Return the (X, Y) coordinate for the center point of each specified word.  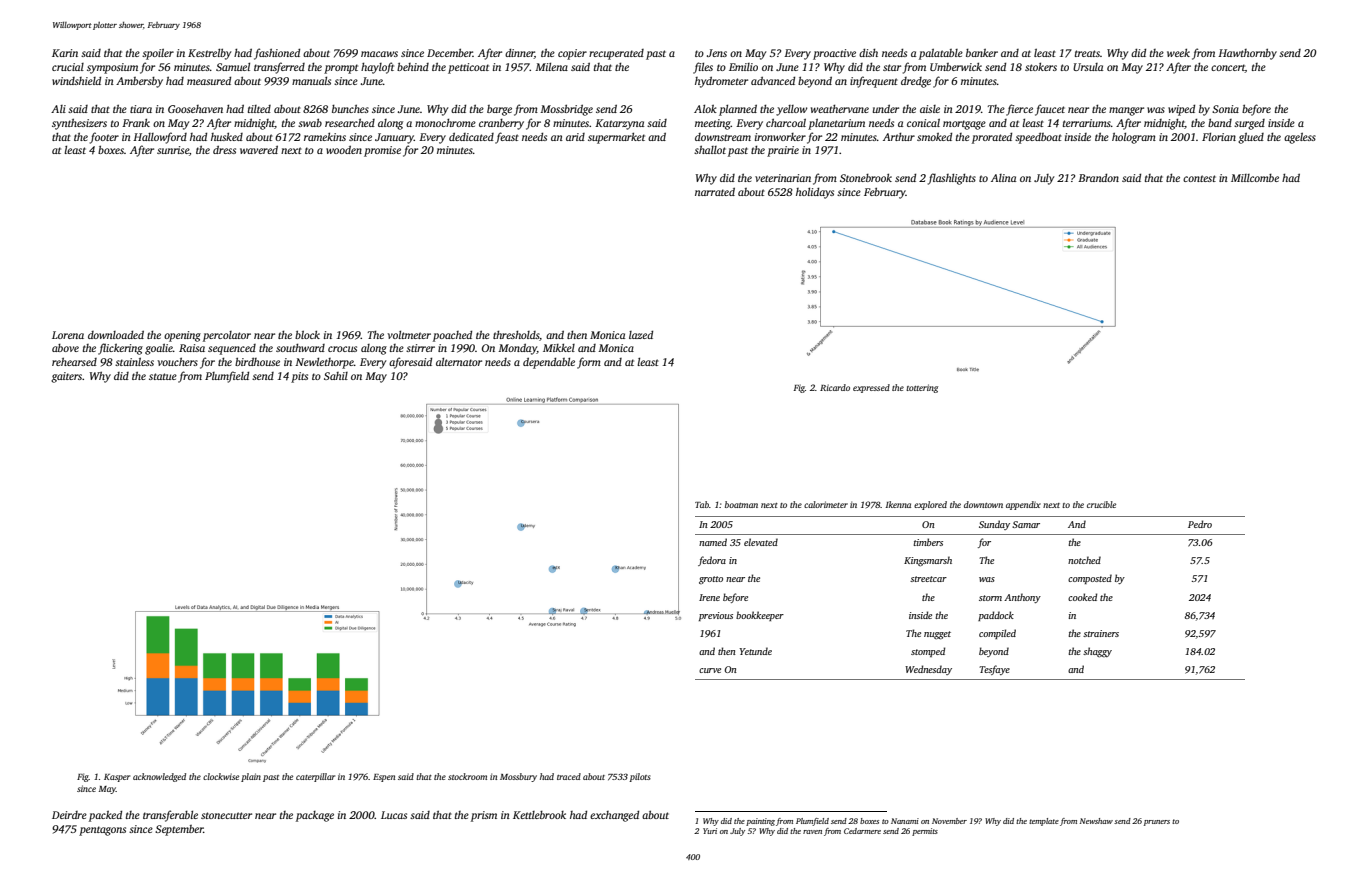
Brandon (1098, 177)
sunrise (173, 150)
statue (163, 376)
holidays (815, 193)
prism (484, 816)
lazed (641, 334)
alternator (459, 362)
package (315, 816)
